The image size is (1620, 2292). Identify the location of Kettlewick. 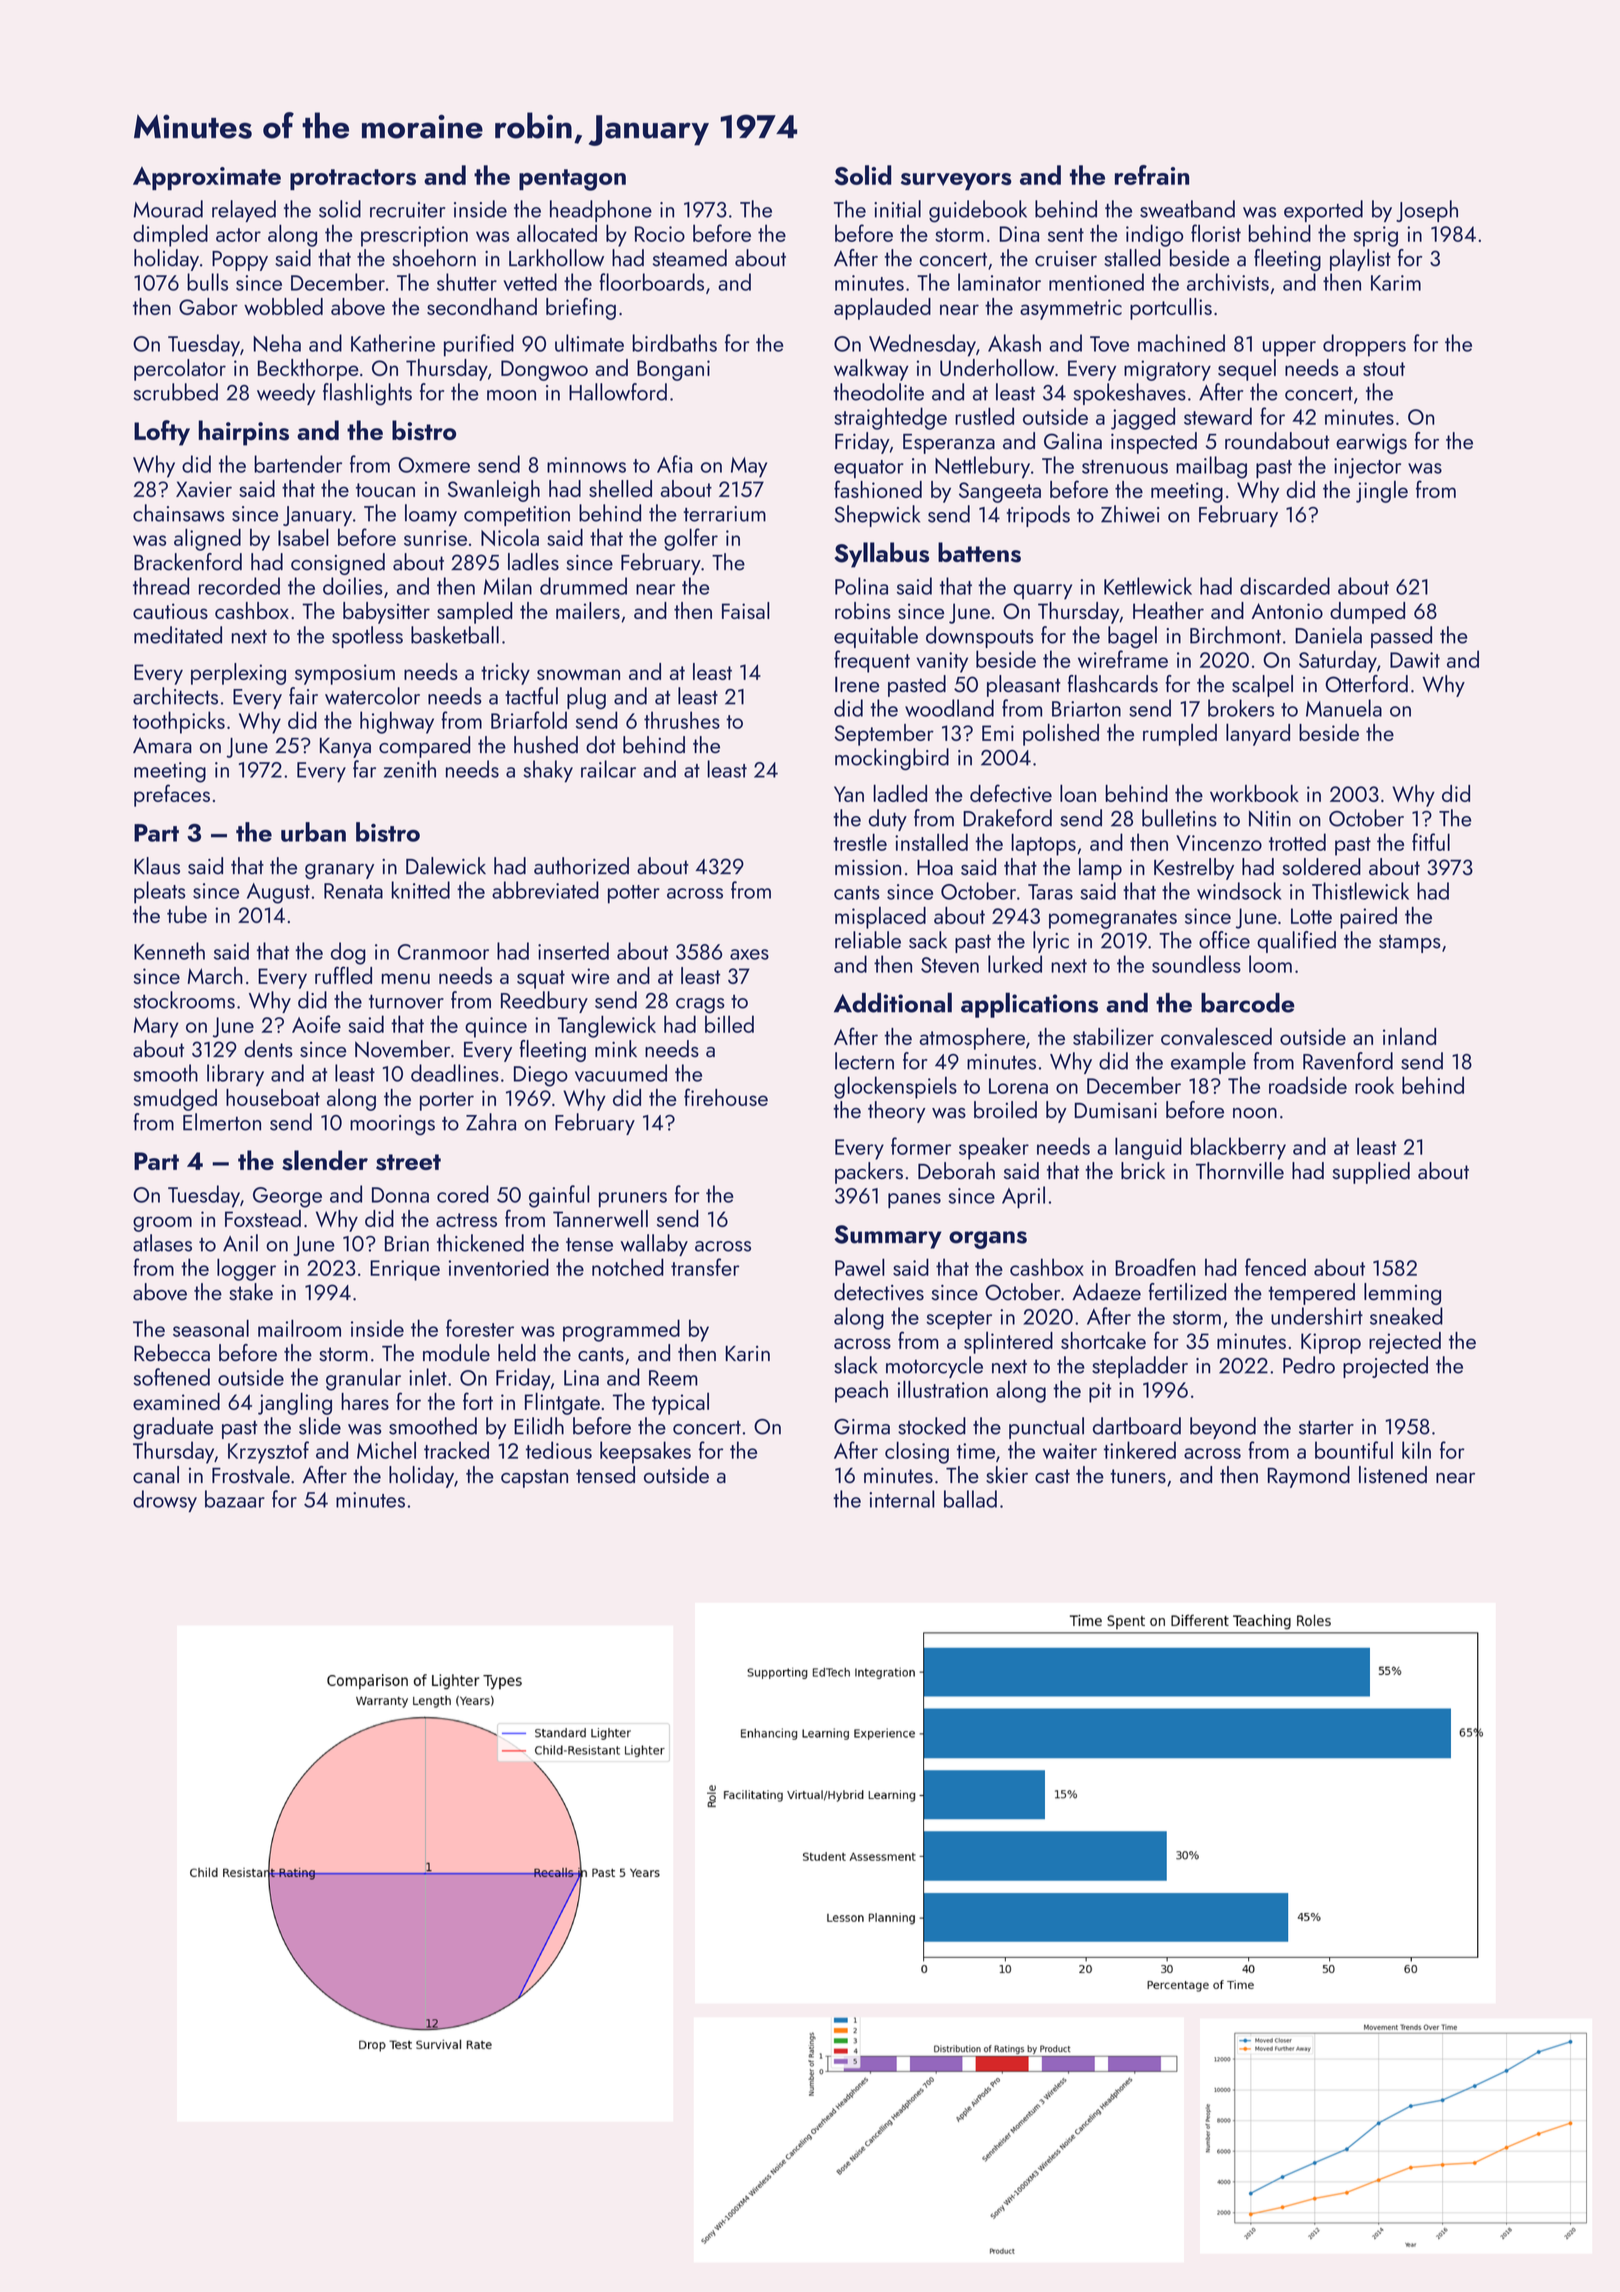
(1148, 586).
